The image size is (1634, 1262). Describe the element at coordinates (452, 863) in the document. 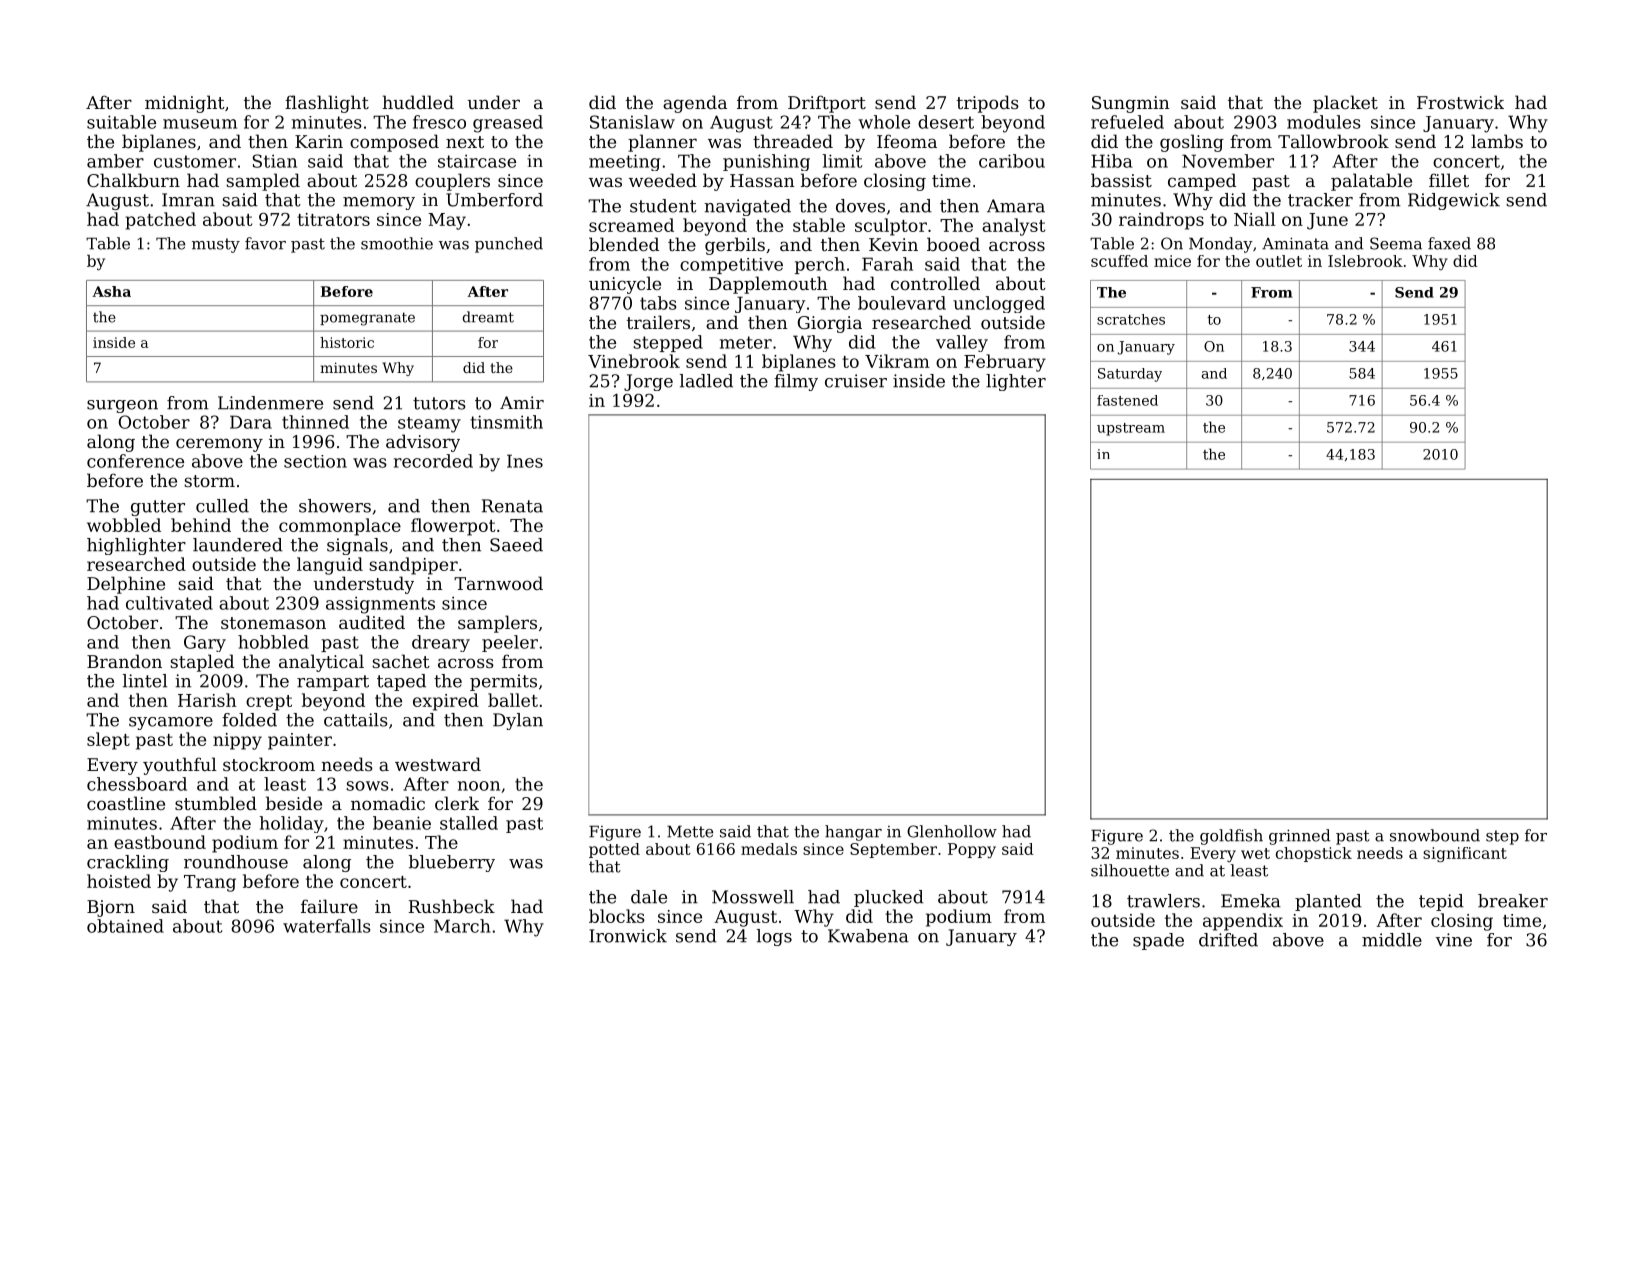

I see `blueberry` at that location.
